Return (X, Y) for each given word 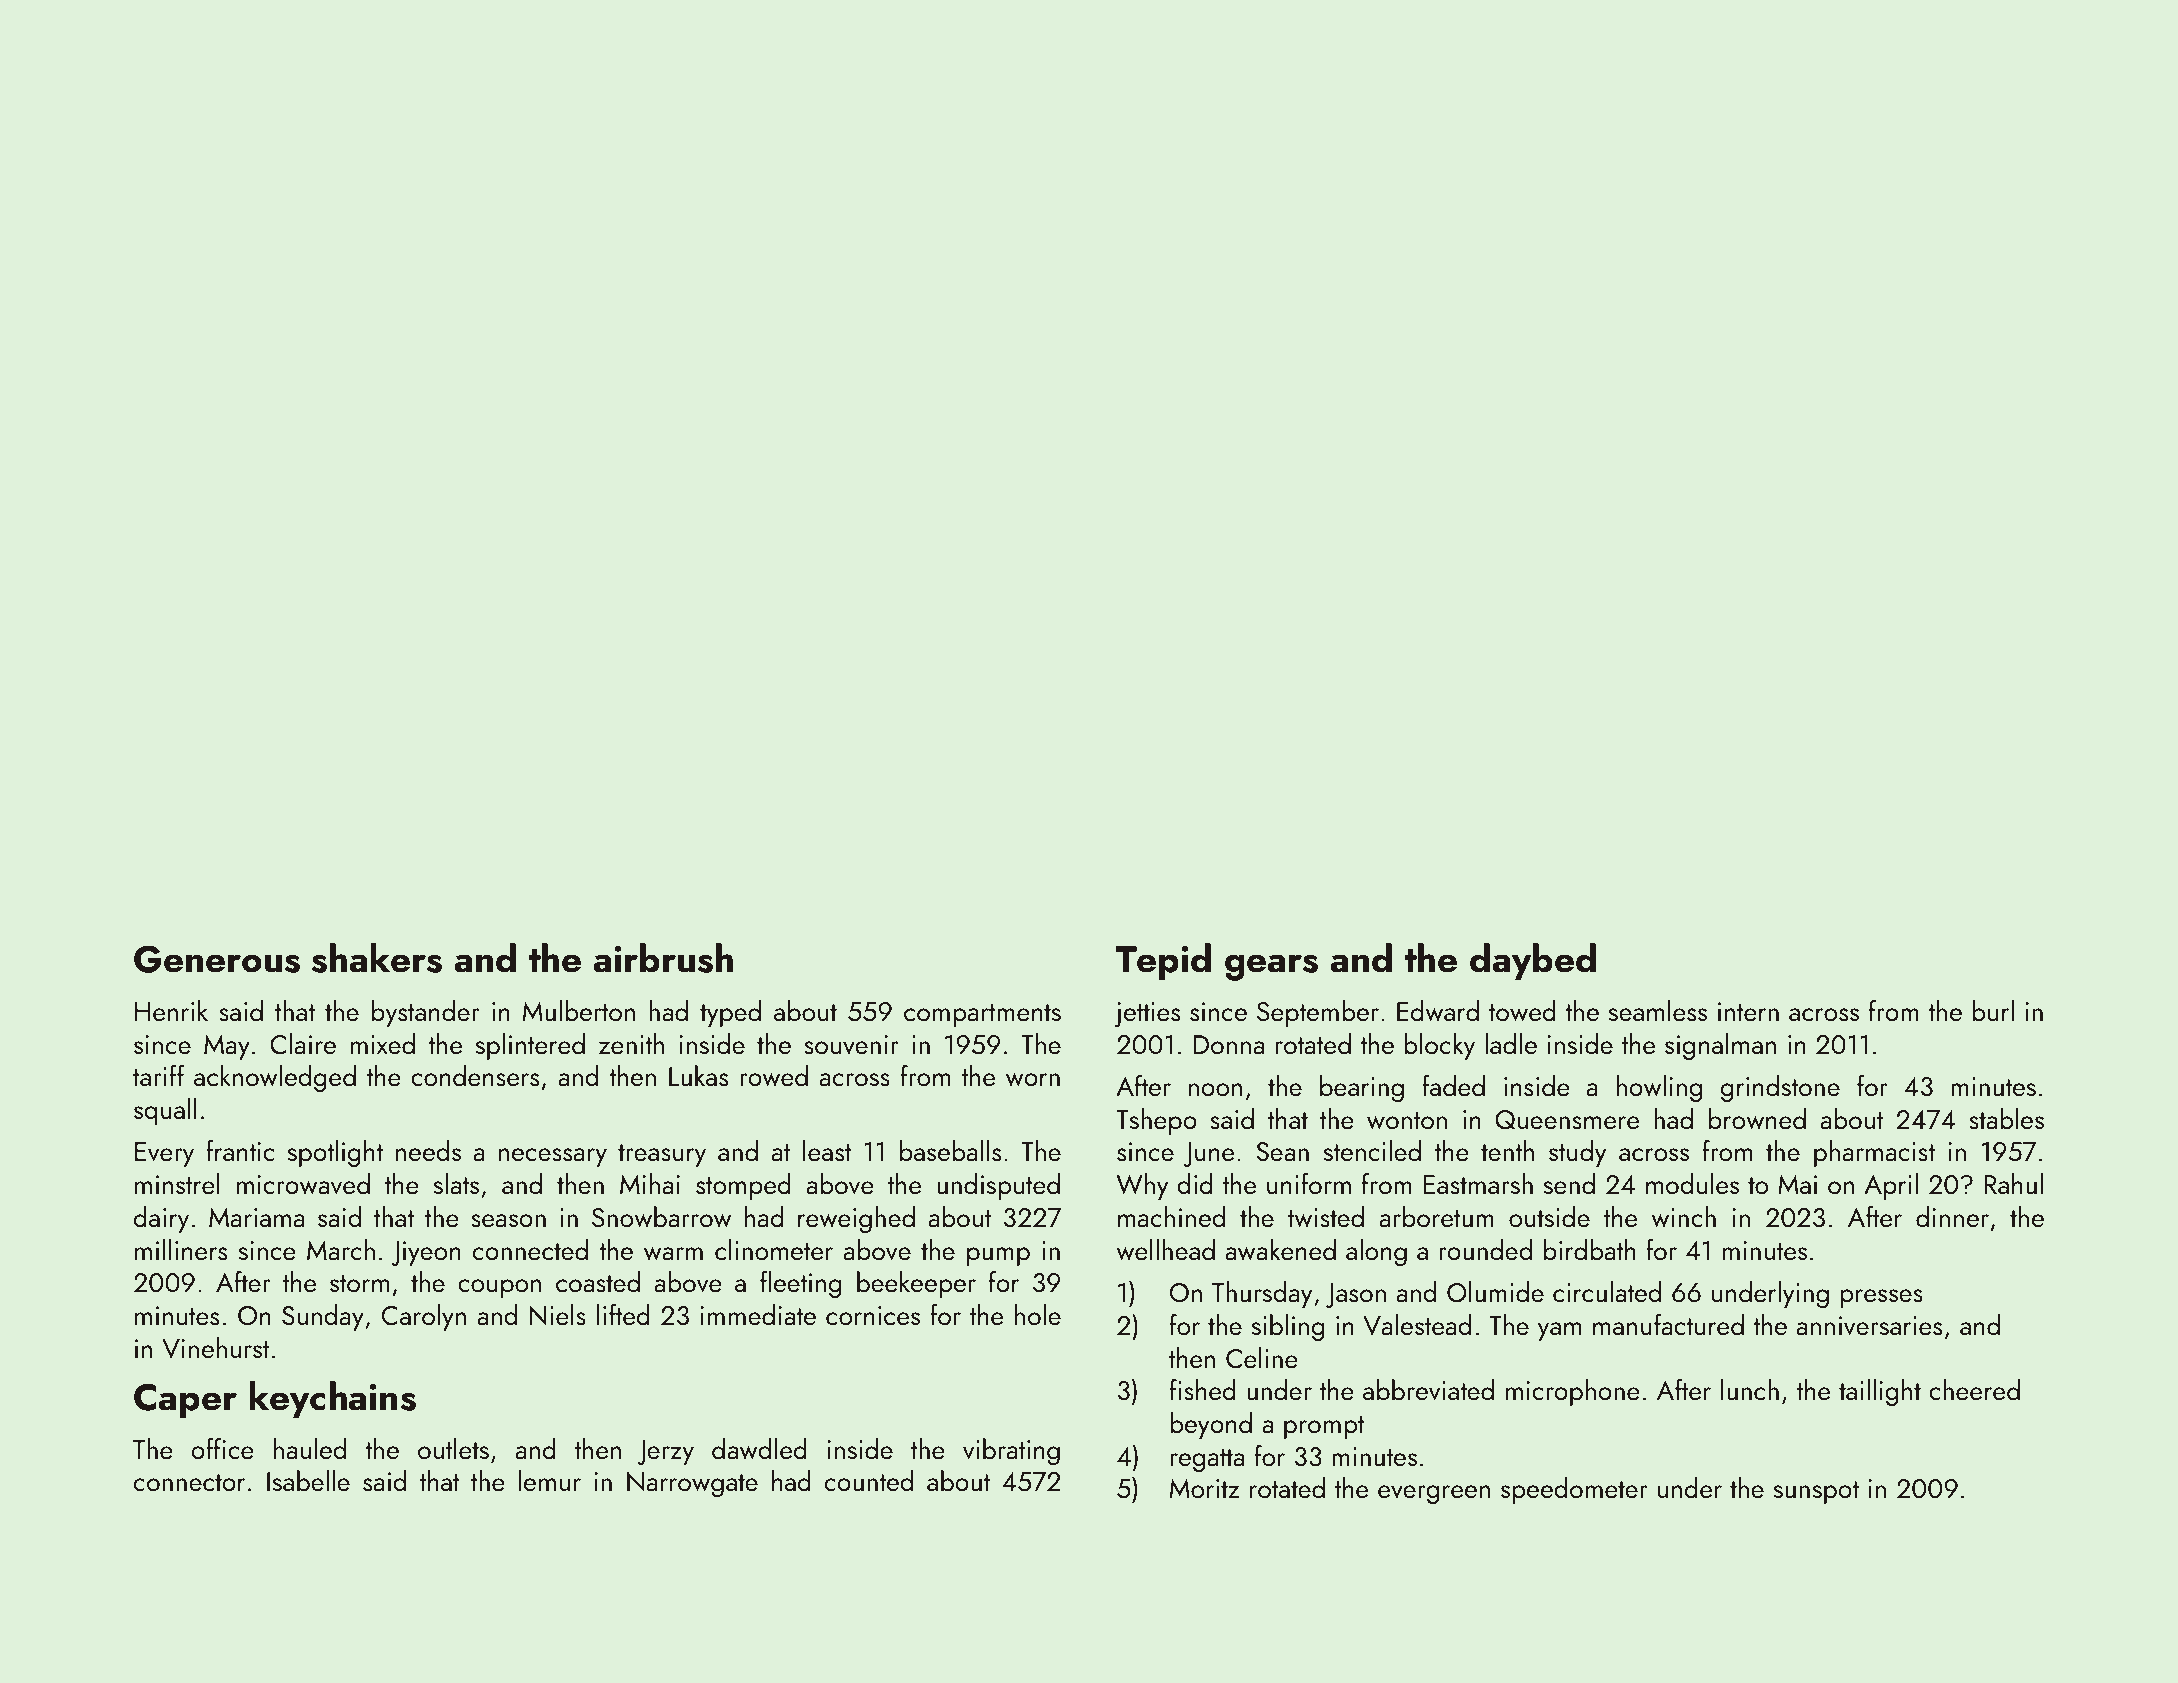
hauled (310, 1448)
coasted (598, 1281)
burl (1993, 1010)
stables (2006, 1118)
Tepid (1163, 961)
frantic (240, 1150)
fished (1203, 1389)
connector (189, 1482)
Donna (1229, 1044)
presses (1881, 1298)
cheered (1974, 1389)
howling (1659, 1088)
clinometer (774, 1249)
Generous (217, 959)
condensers (475, 1075)
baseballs (950, 1150)
